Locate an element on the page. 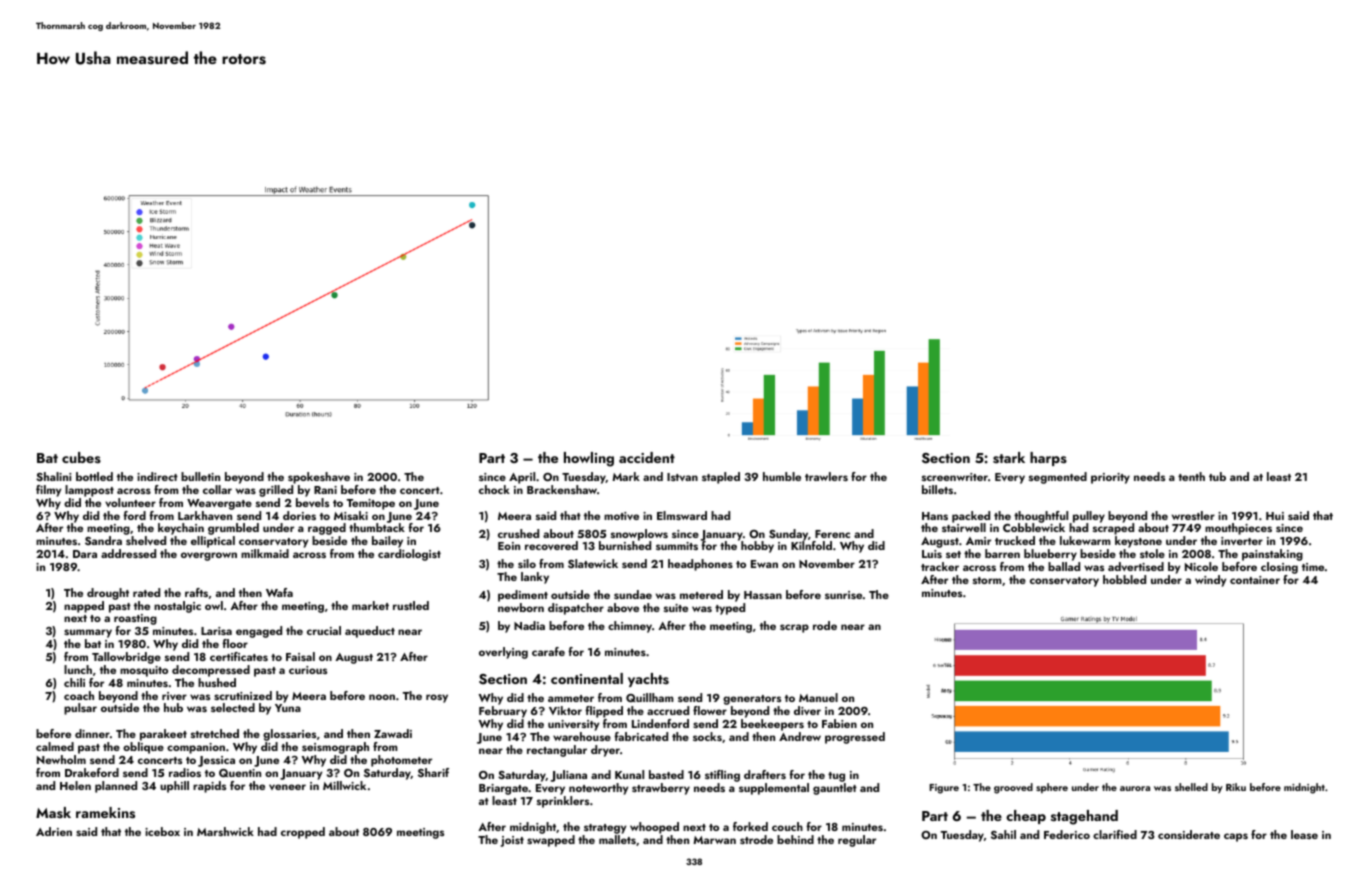  continental is located at coordinates (587, 678).
